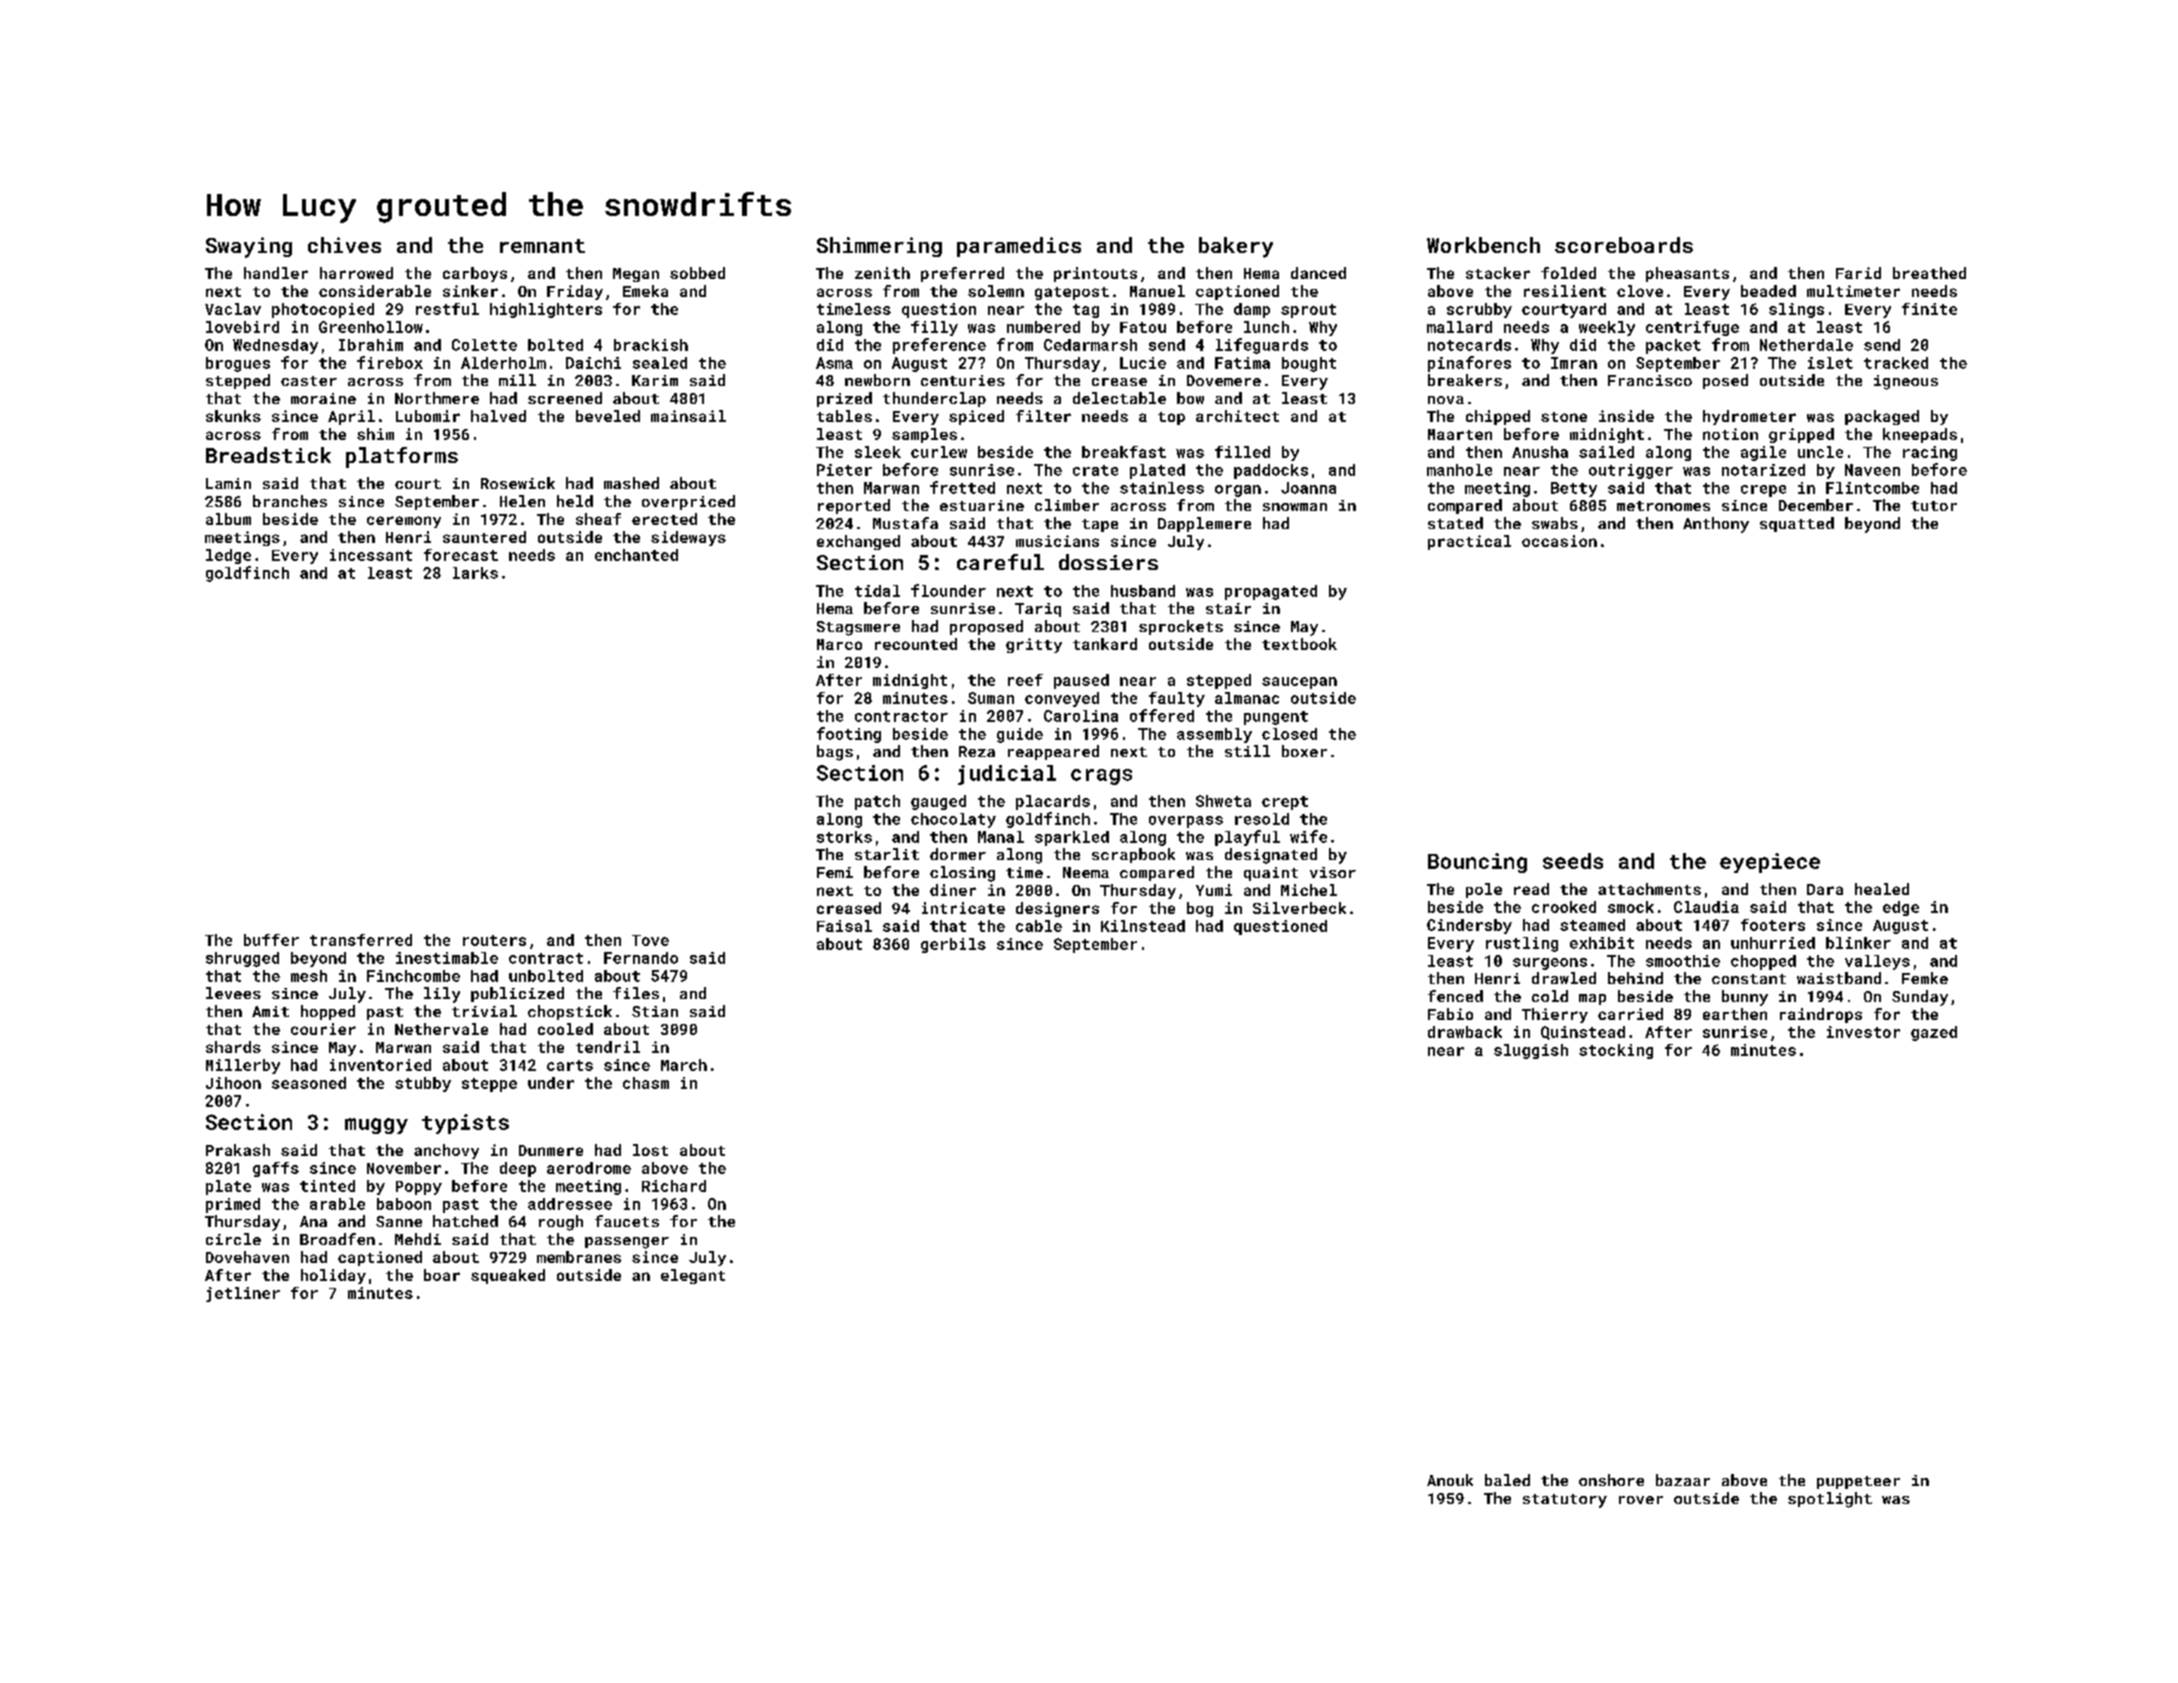 The height and width of the document is (1683, 2178). Describe the element at coordinates (428, 416) in the document. I see `Lubomir` at that location.
